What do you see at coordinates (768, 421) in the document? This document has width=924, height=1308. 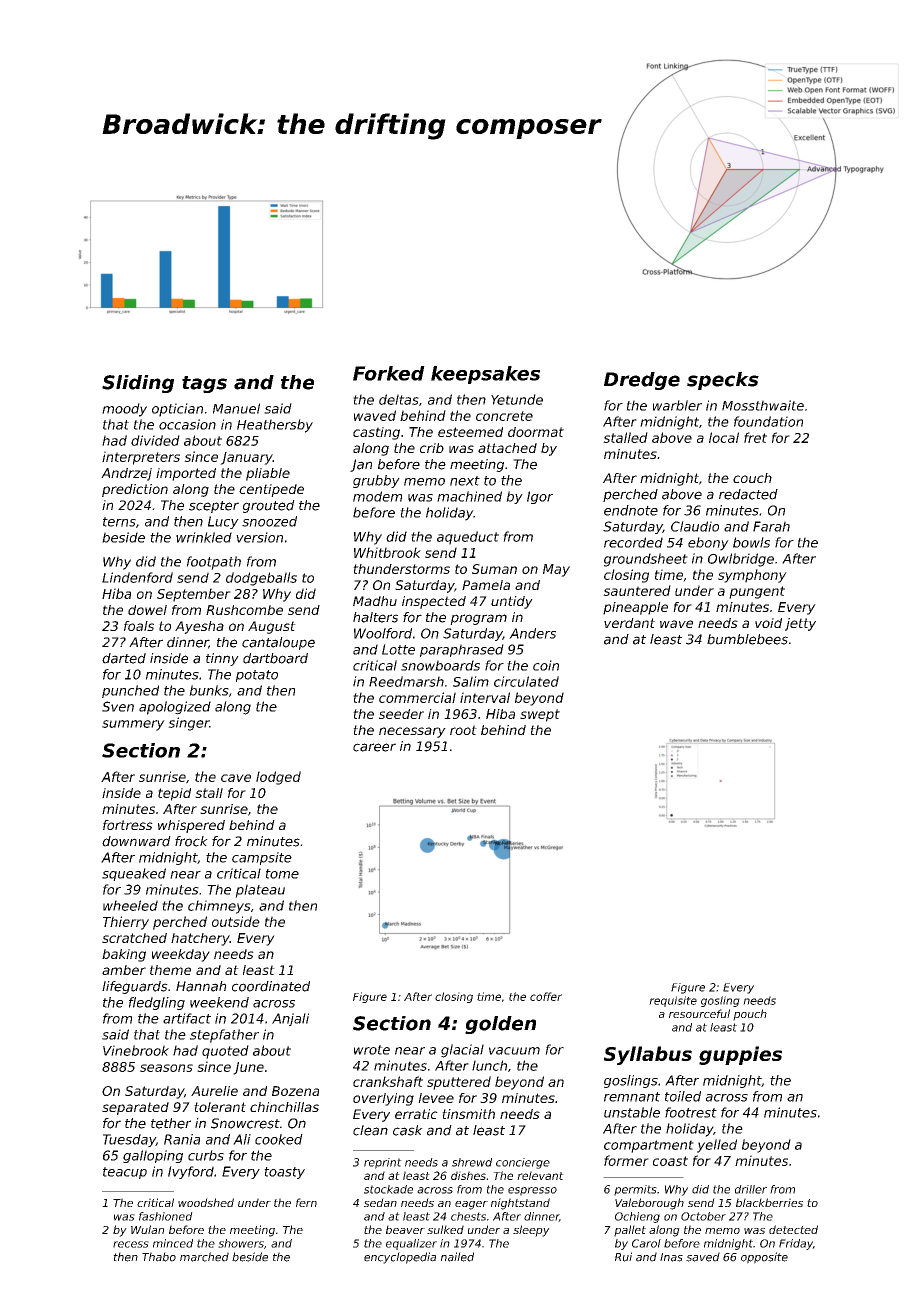 I see `foundation` at bounding box center [768, 421].
